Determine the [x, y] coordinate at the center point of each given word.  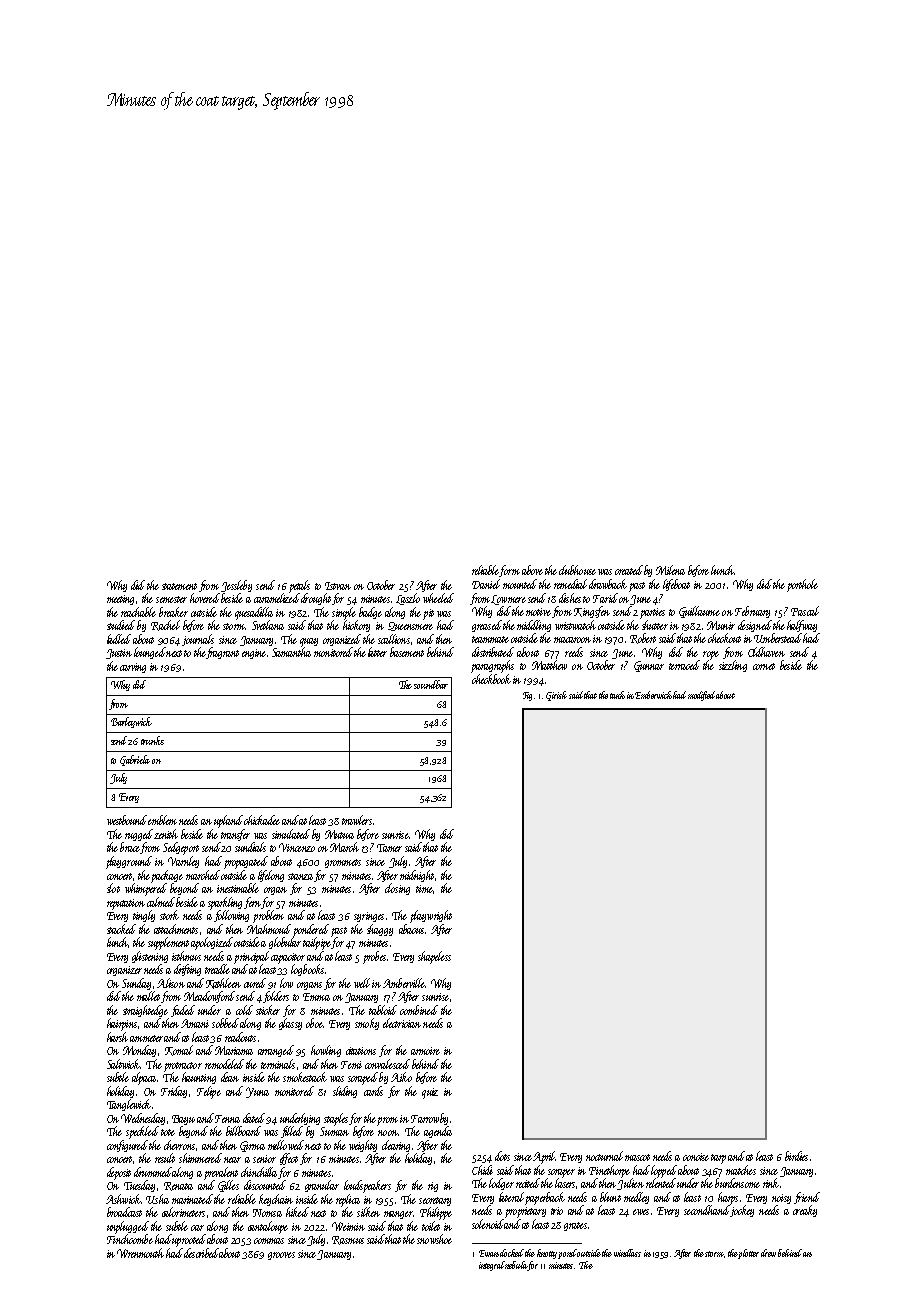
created [629, 570]
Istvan [338, 586]
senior [264, 1159]
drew [768, 1253]
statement [179, 586]
